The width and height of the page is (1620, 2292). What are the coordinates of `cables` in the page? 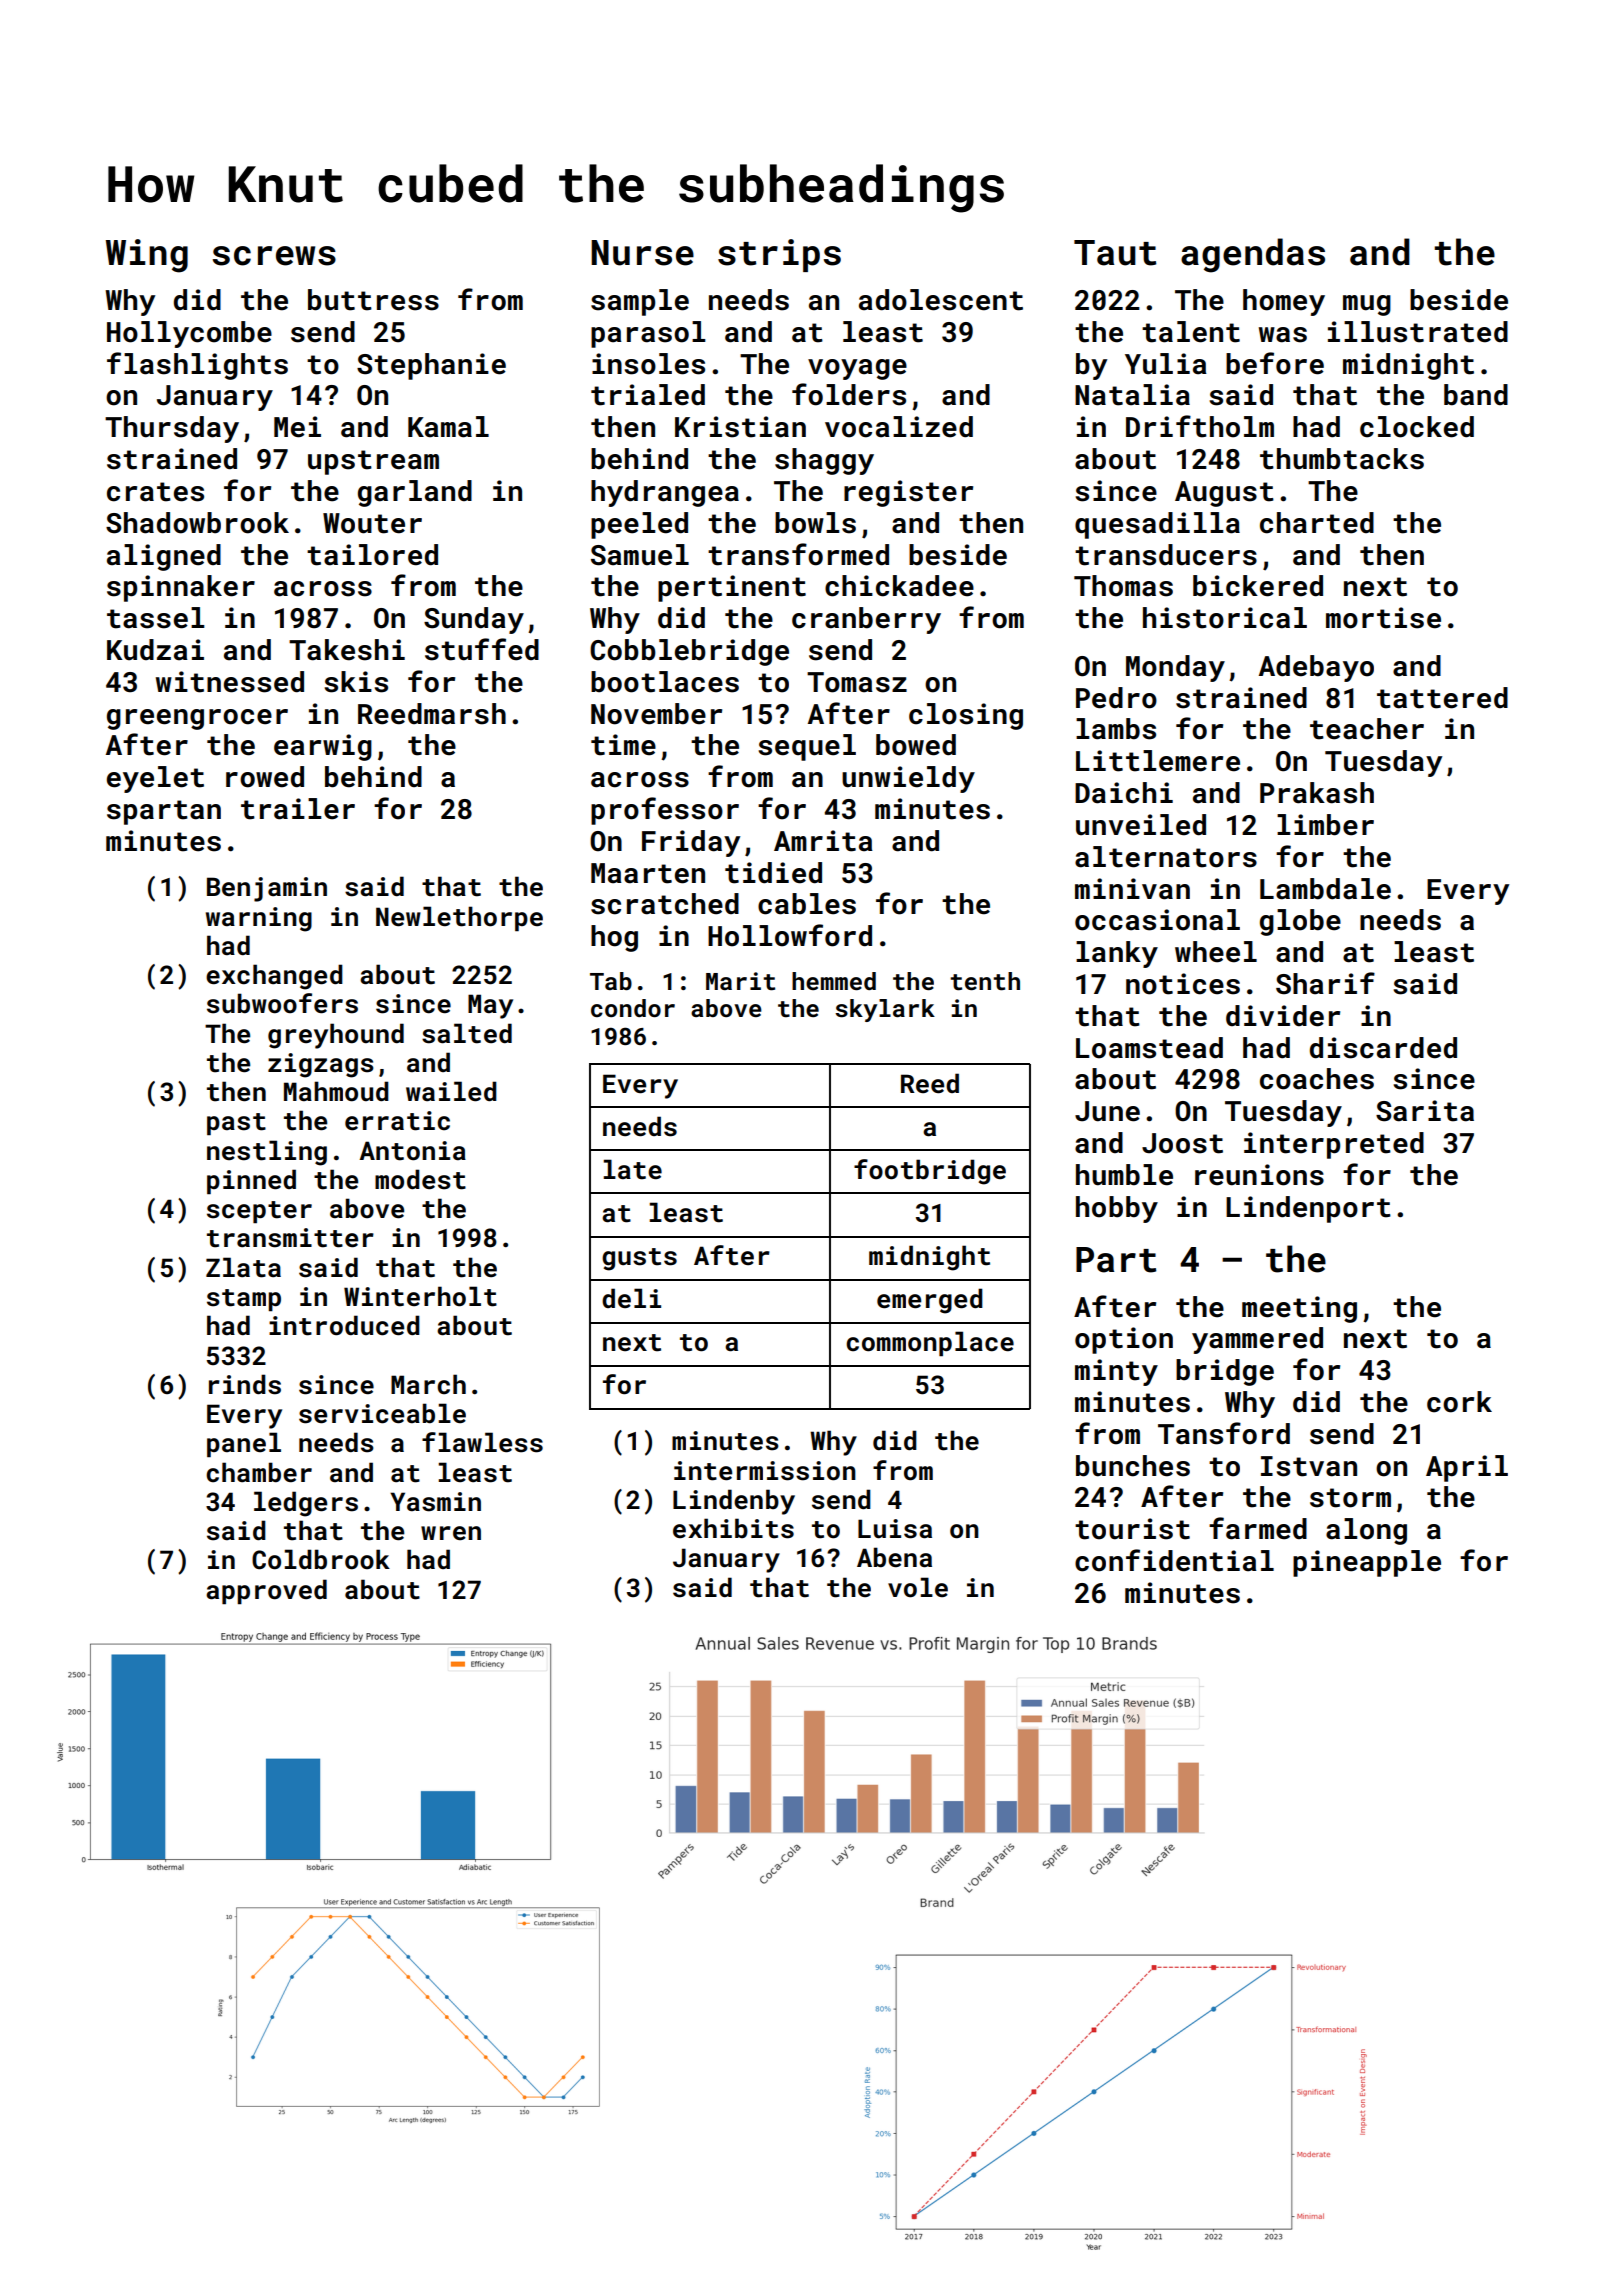 It's located at (807, 904).
